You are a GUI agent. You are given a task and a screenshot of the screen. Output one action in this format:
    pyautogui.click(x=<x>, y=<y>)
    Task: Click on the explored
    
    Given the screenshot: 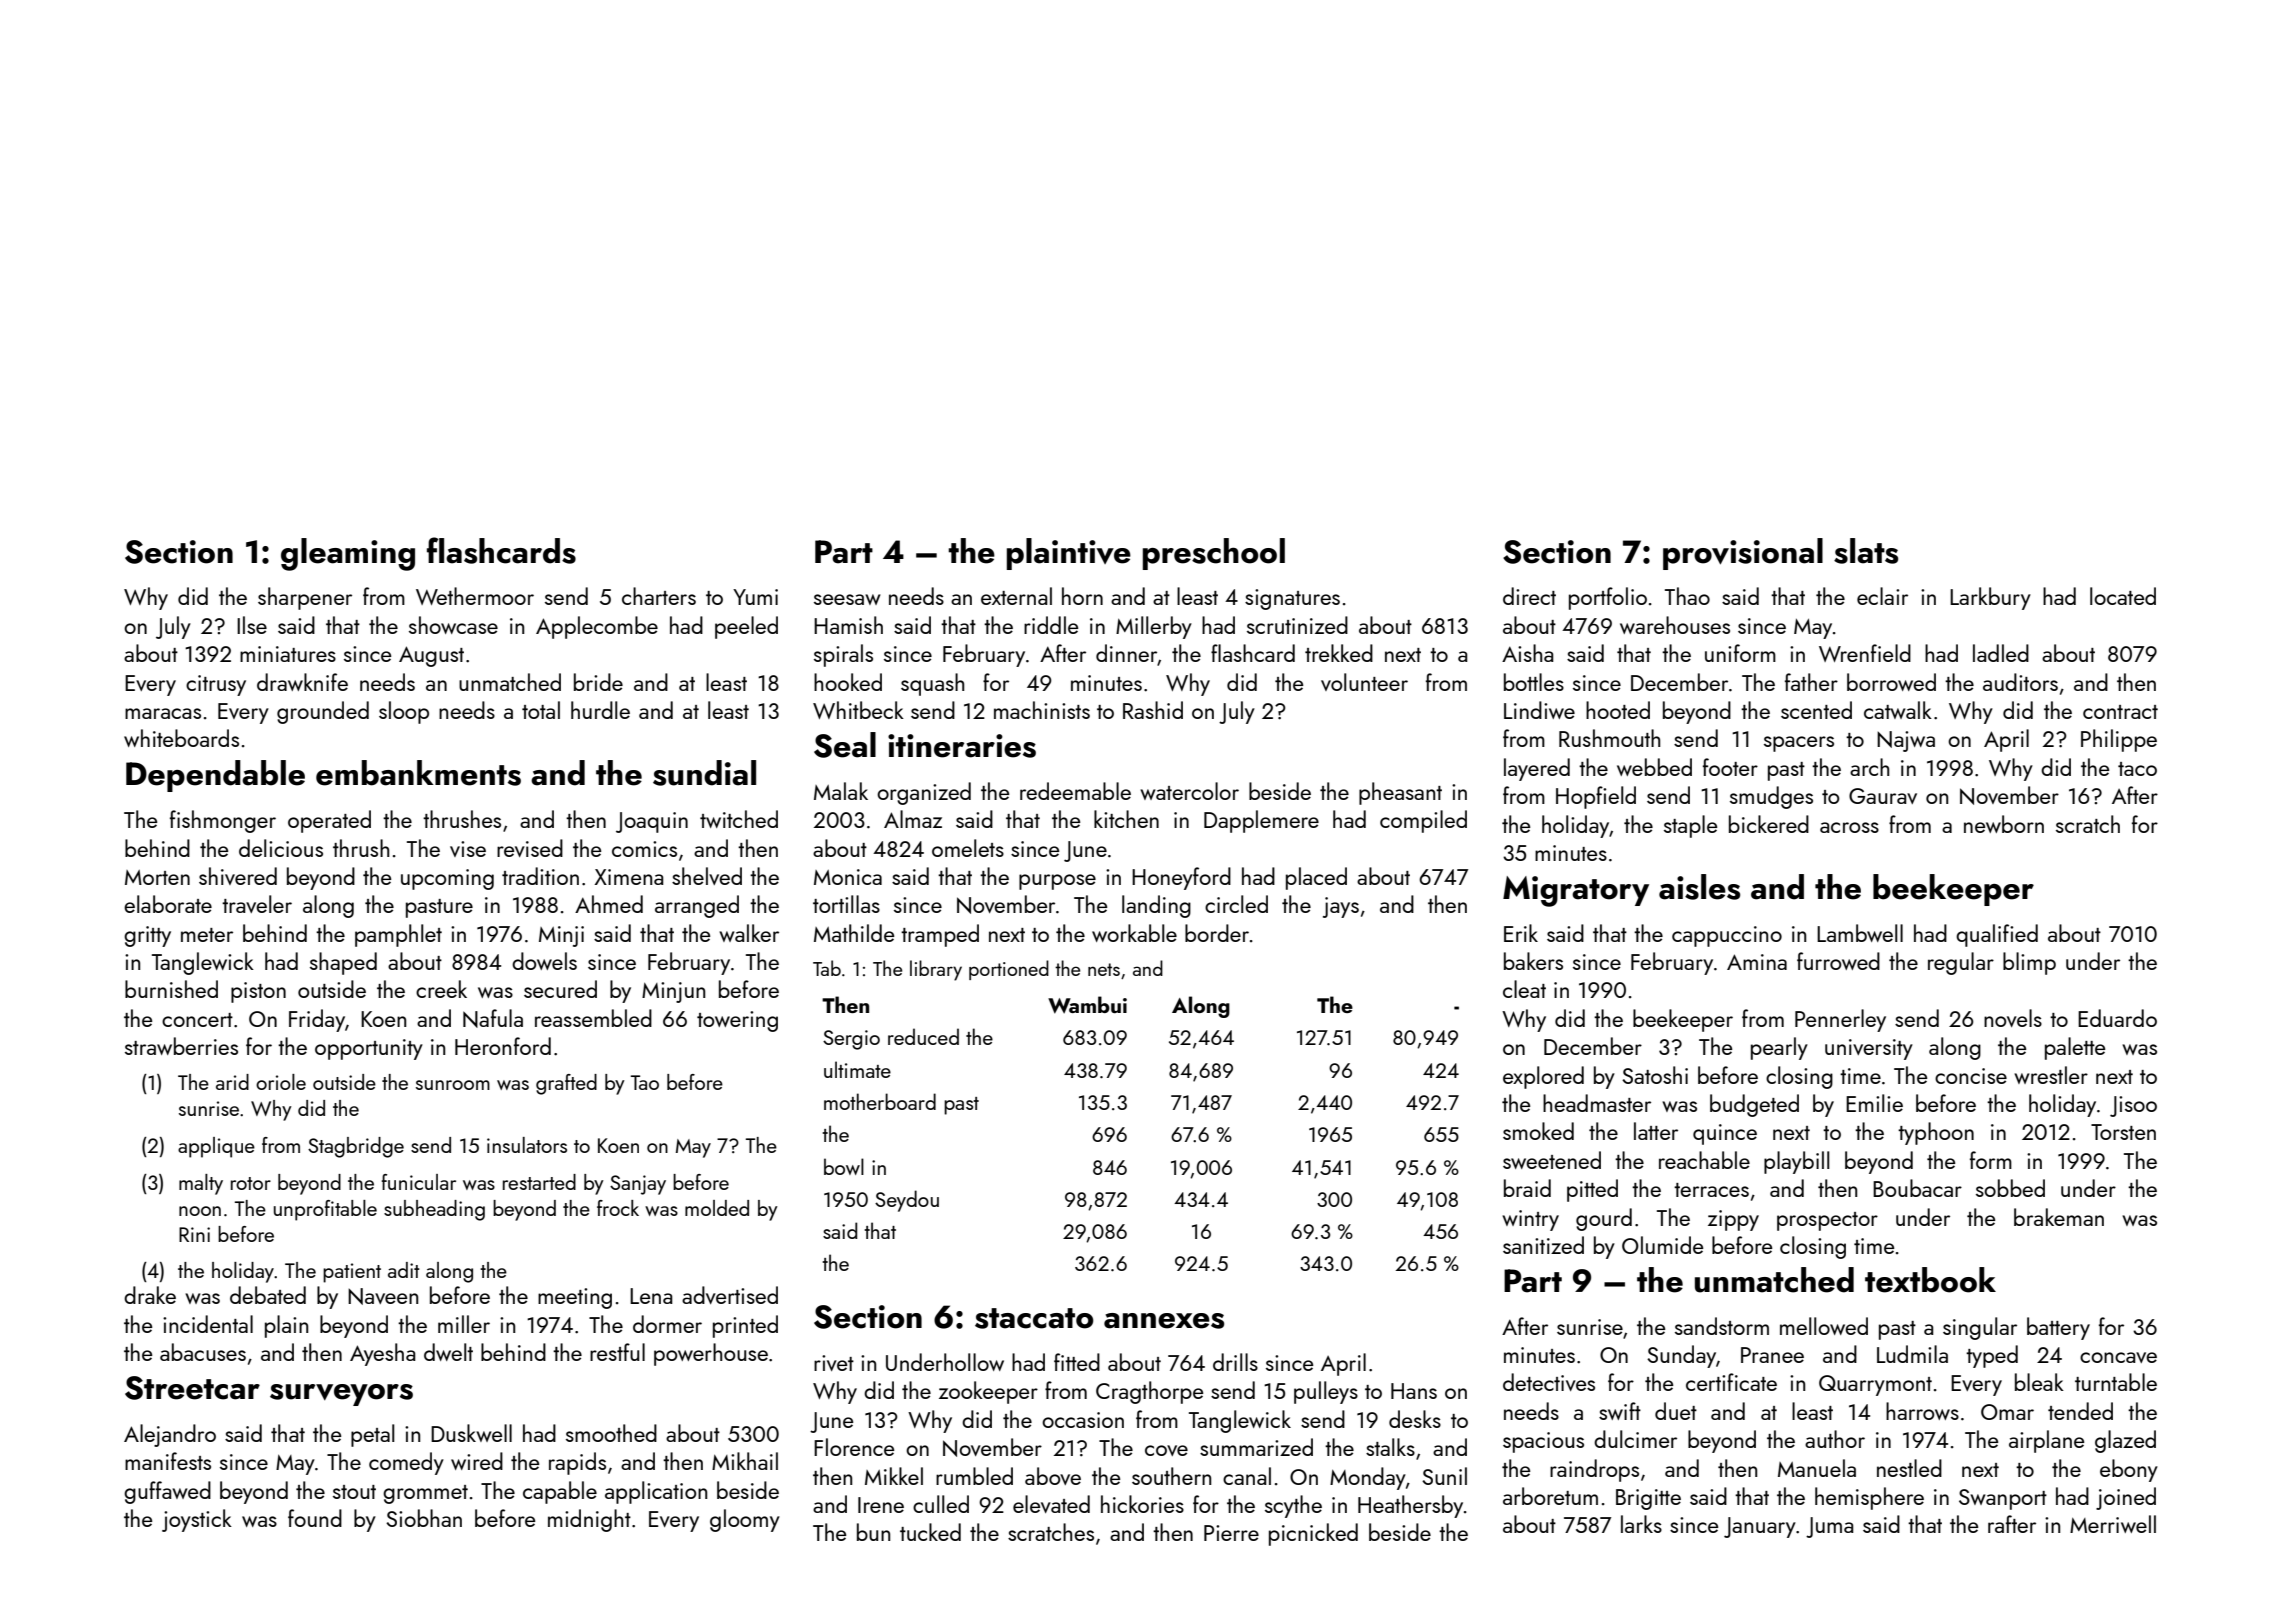 What is the action you would take?
    pyautogui.click(x=1543, y=1077)
